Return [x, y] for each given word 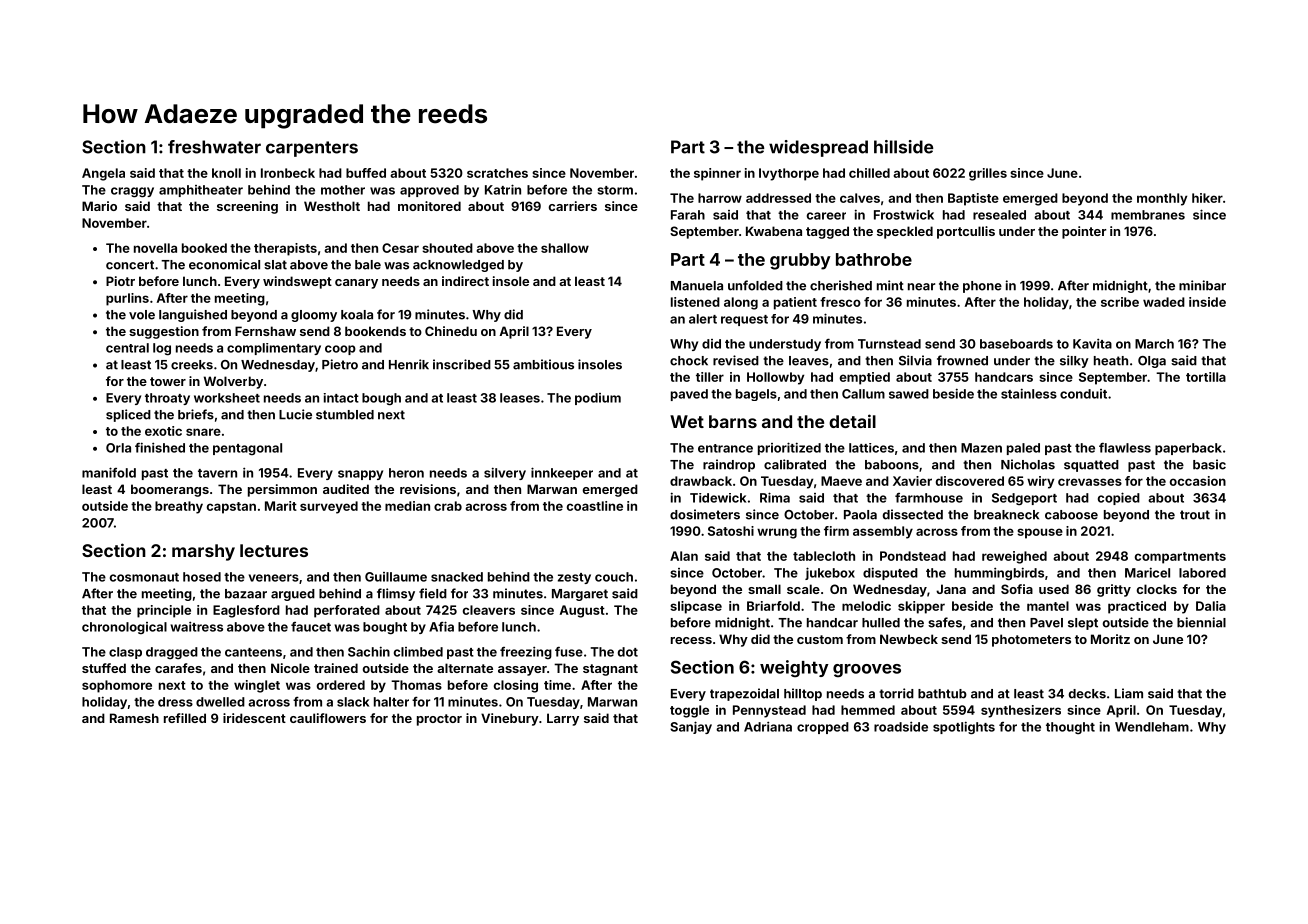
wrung [777, 533]
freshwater [214, 147]
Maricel [1147, 572]
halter [391, 702]
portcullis [966, 232]
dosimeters [705, 514]
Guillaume [396, 577]
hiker [1207, 198]
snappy [360, 475]
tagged [827, 232]
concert [130, 265]
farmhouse [929, 498]
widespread [818, 148]
